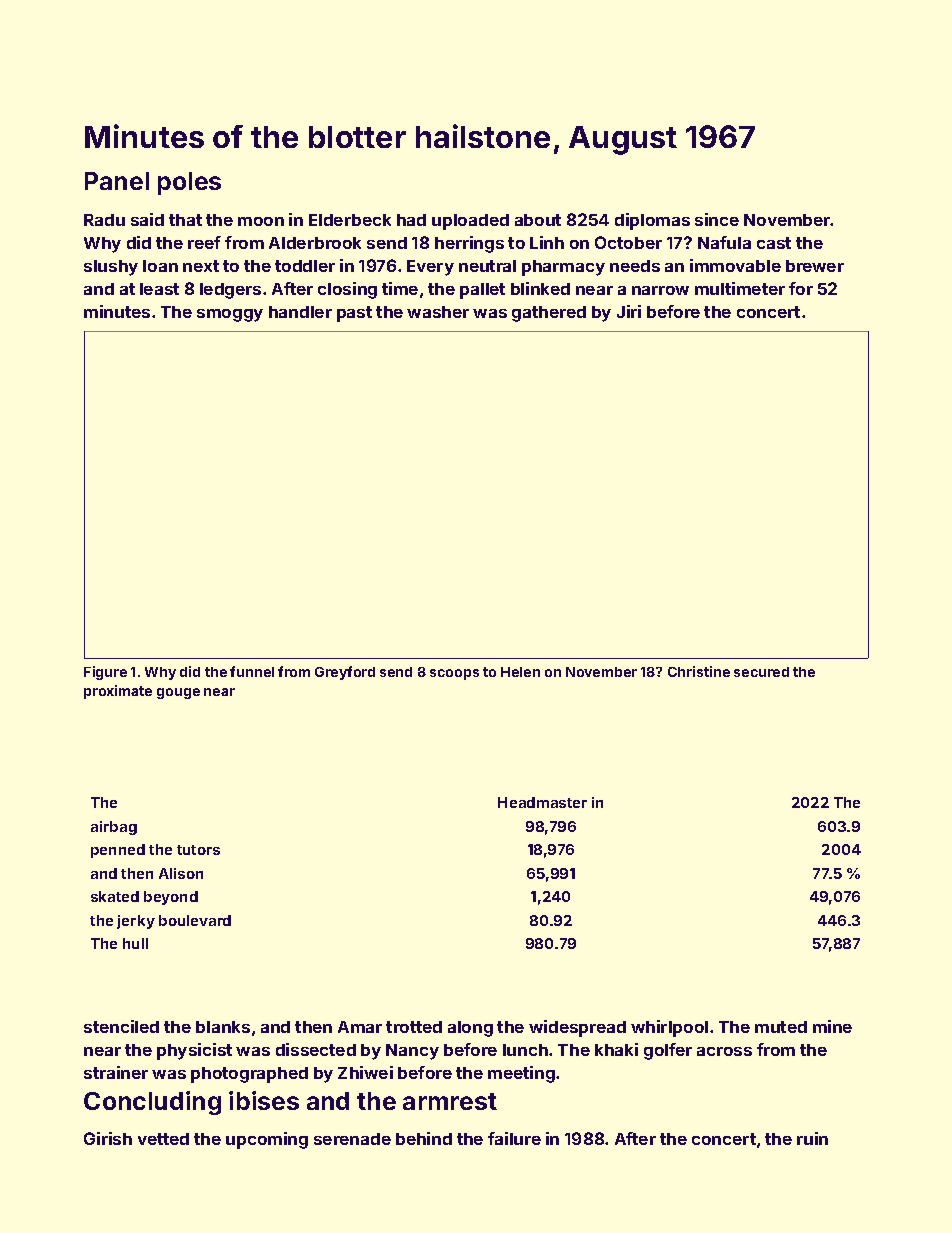 This image has height=1233, width=952. Describe the element at coordinates (629, 311) in the image. I see `Jiri` at that location.
